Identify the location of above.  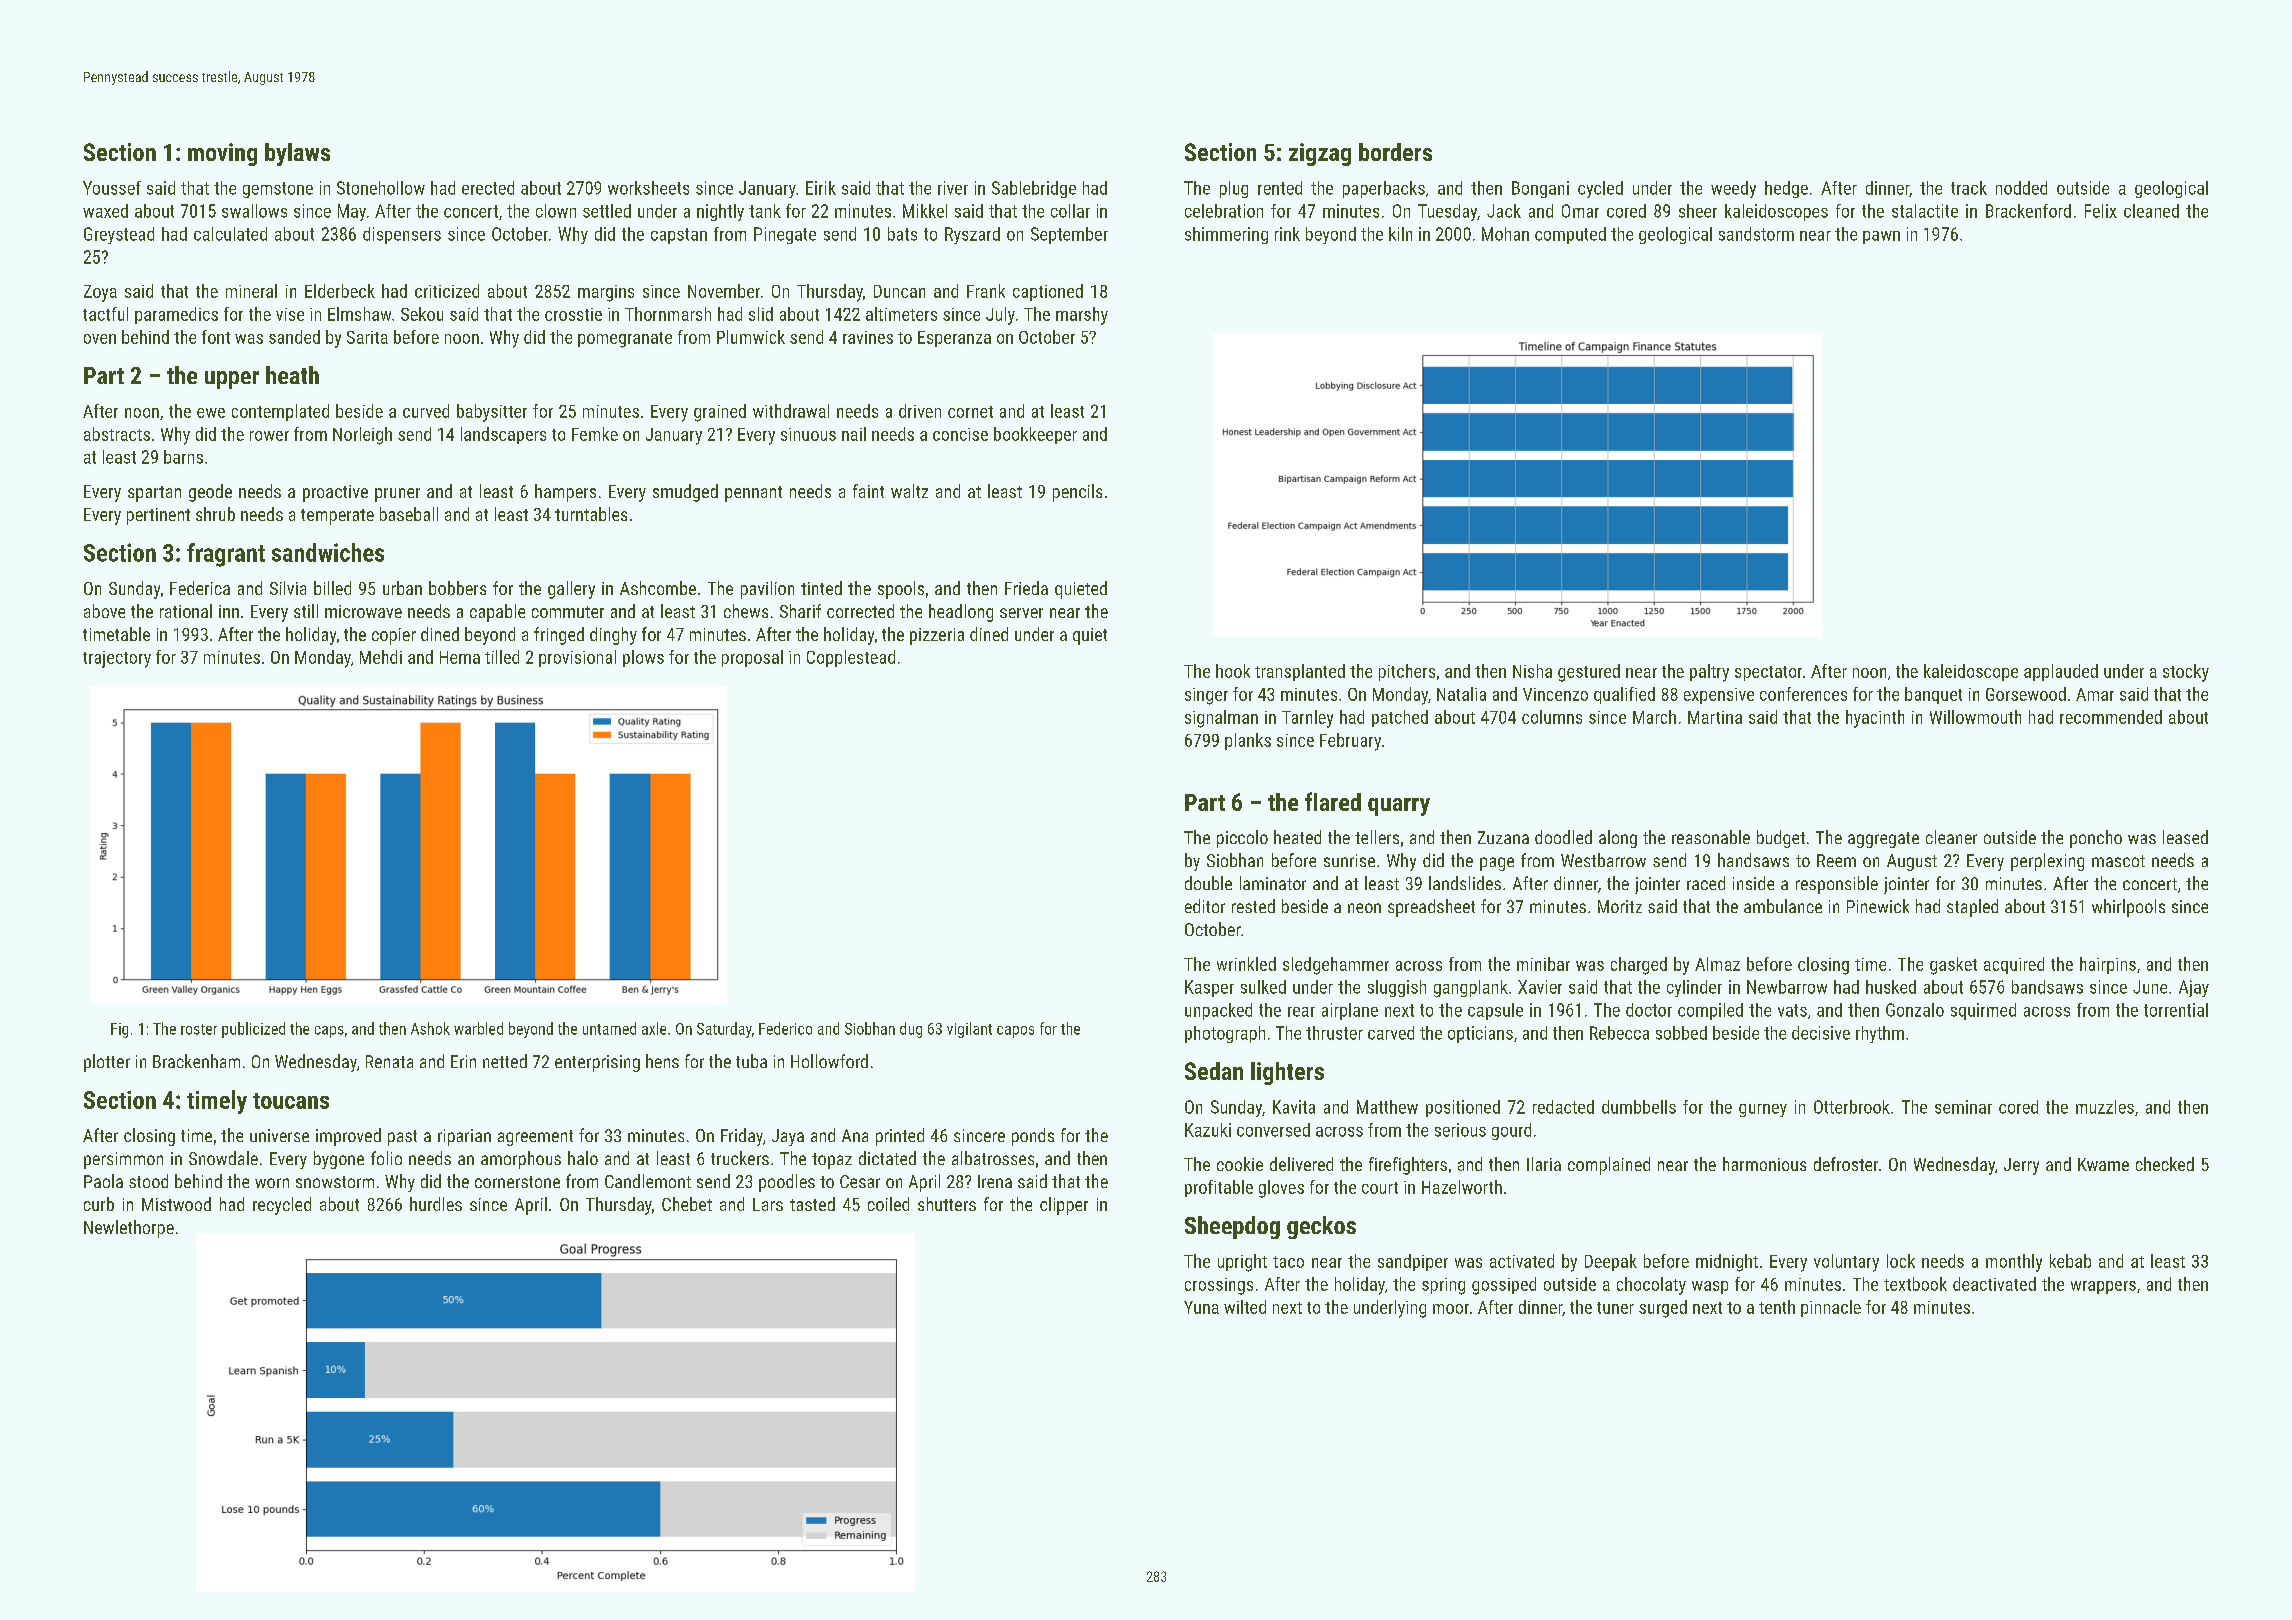
(104, 611).
